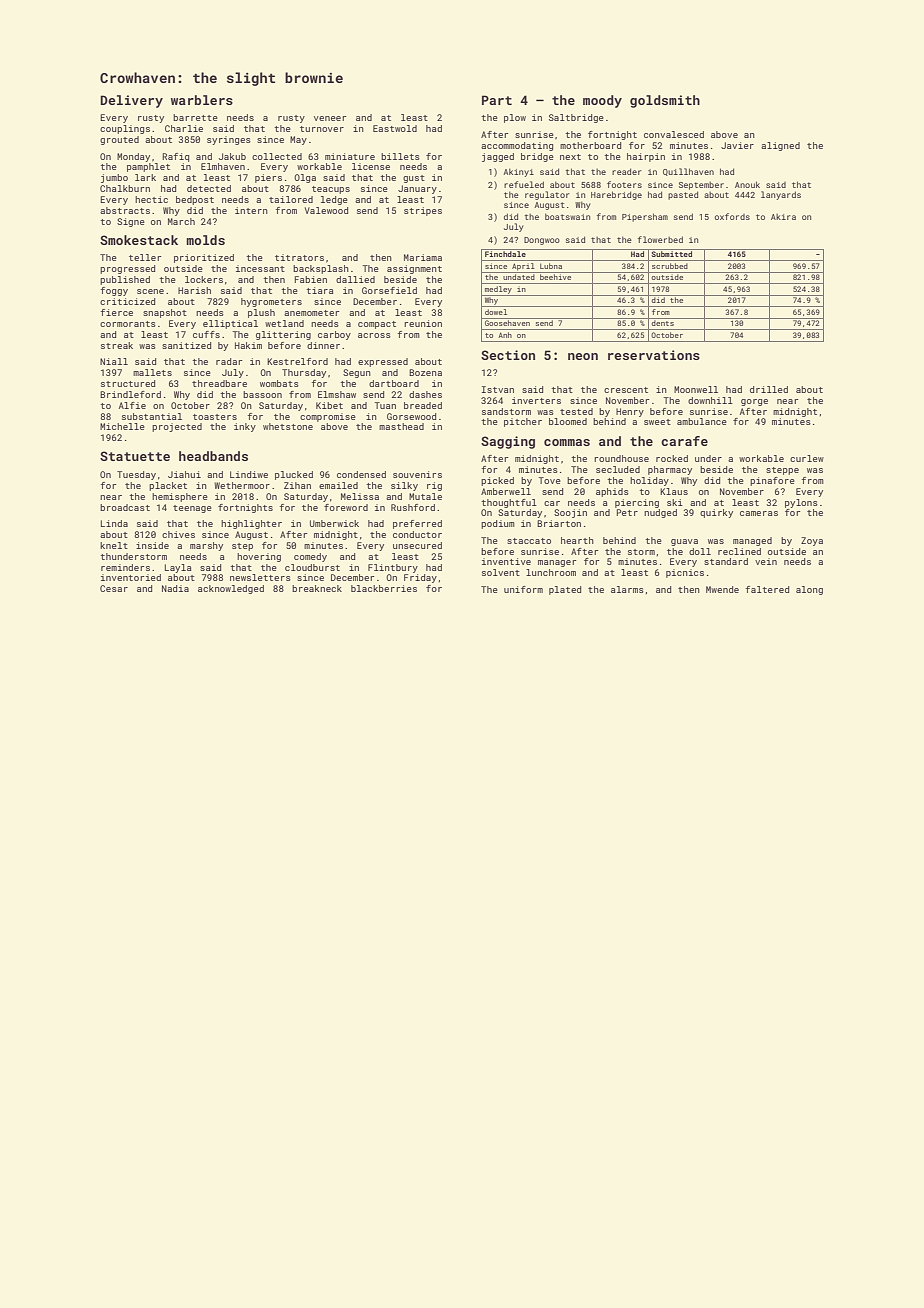 The height and width of the image is (1308, 924). Describe the element at coordinates (245, 427) in the image. I see `inky` at that location.
